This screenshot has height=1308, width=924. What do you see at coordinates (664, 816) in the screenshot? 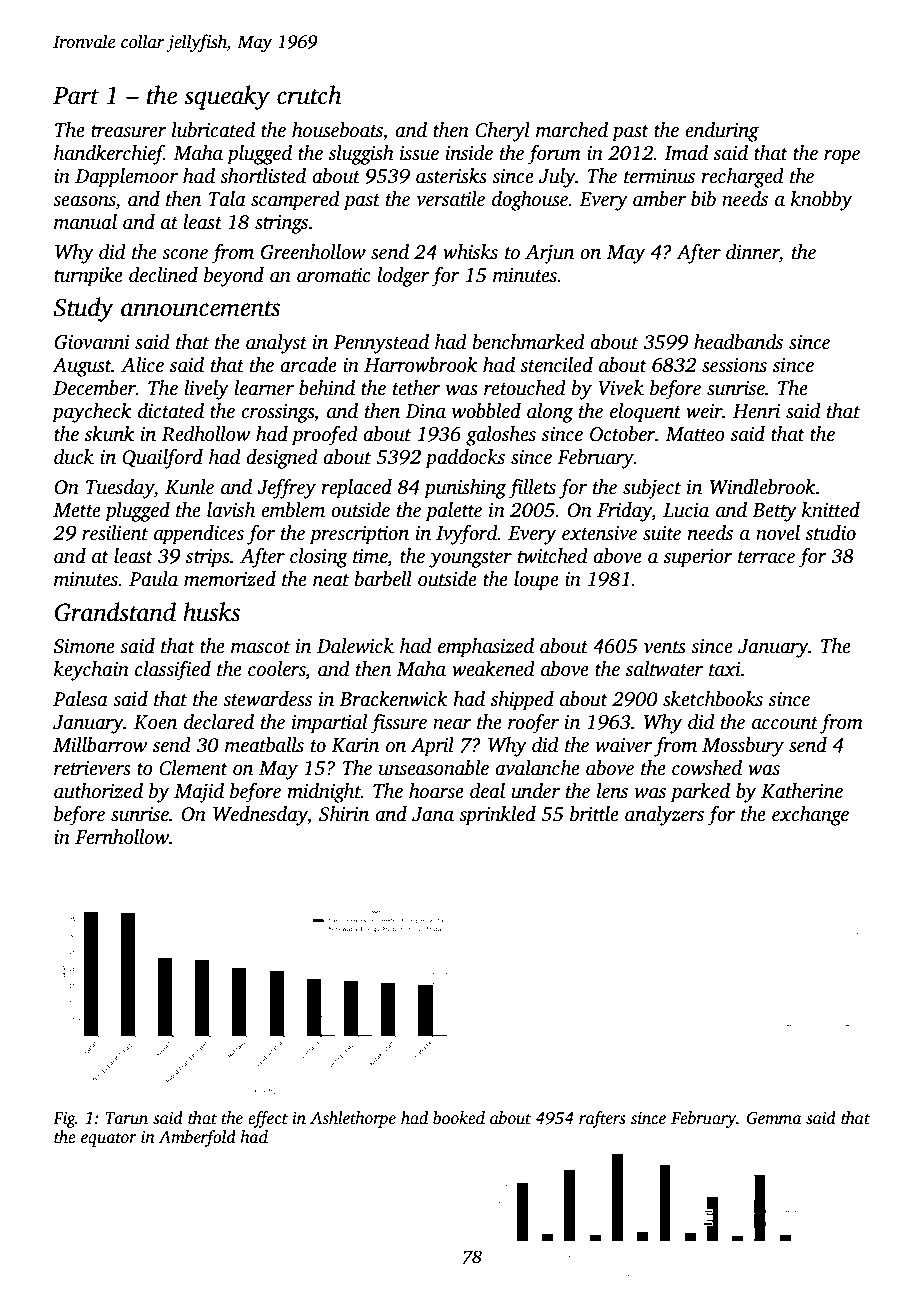
I see `analyzers` at bounding box center [664, 816].
